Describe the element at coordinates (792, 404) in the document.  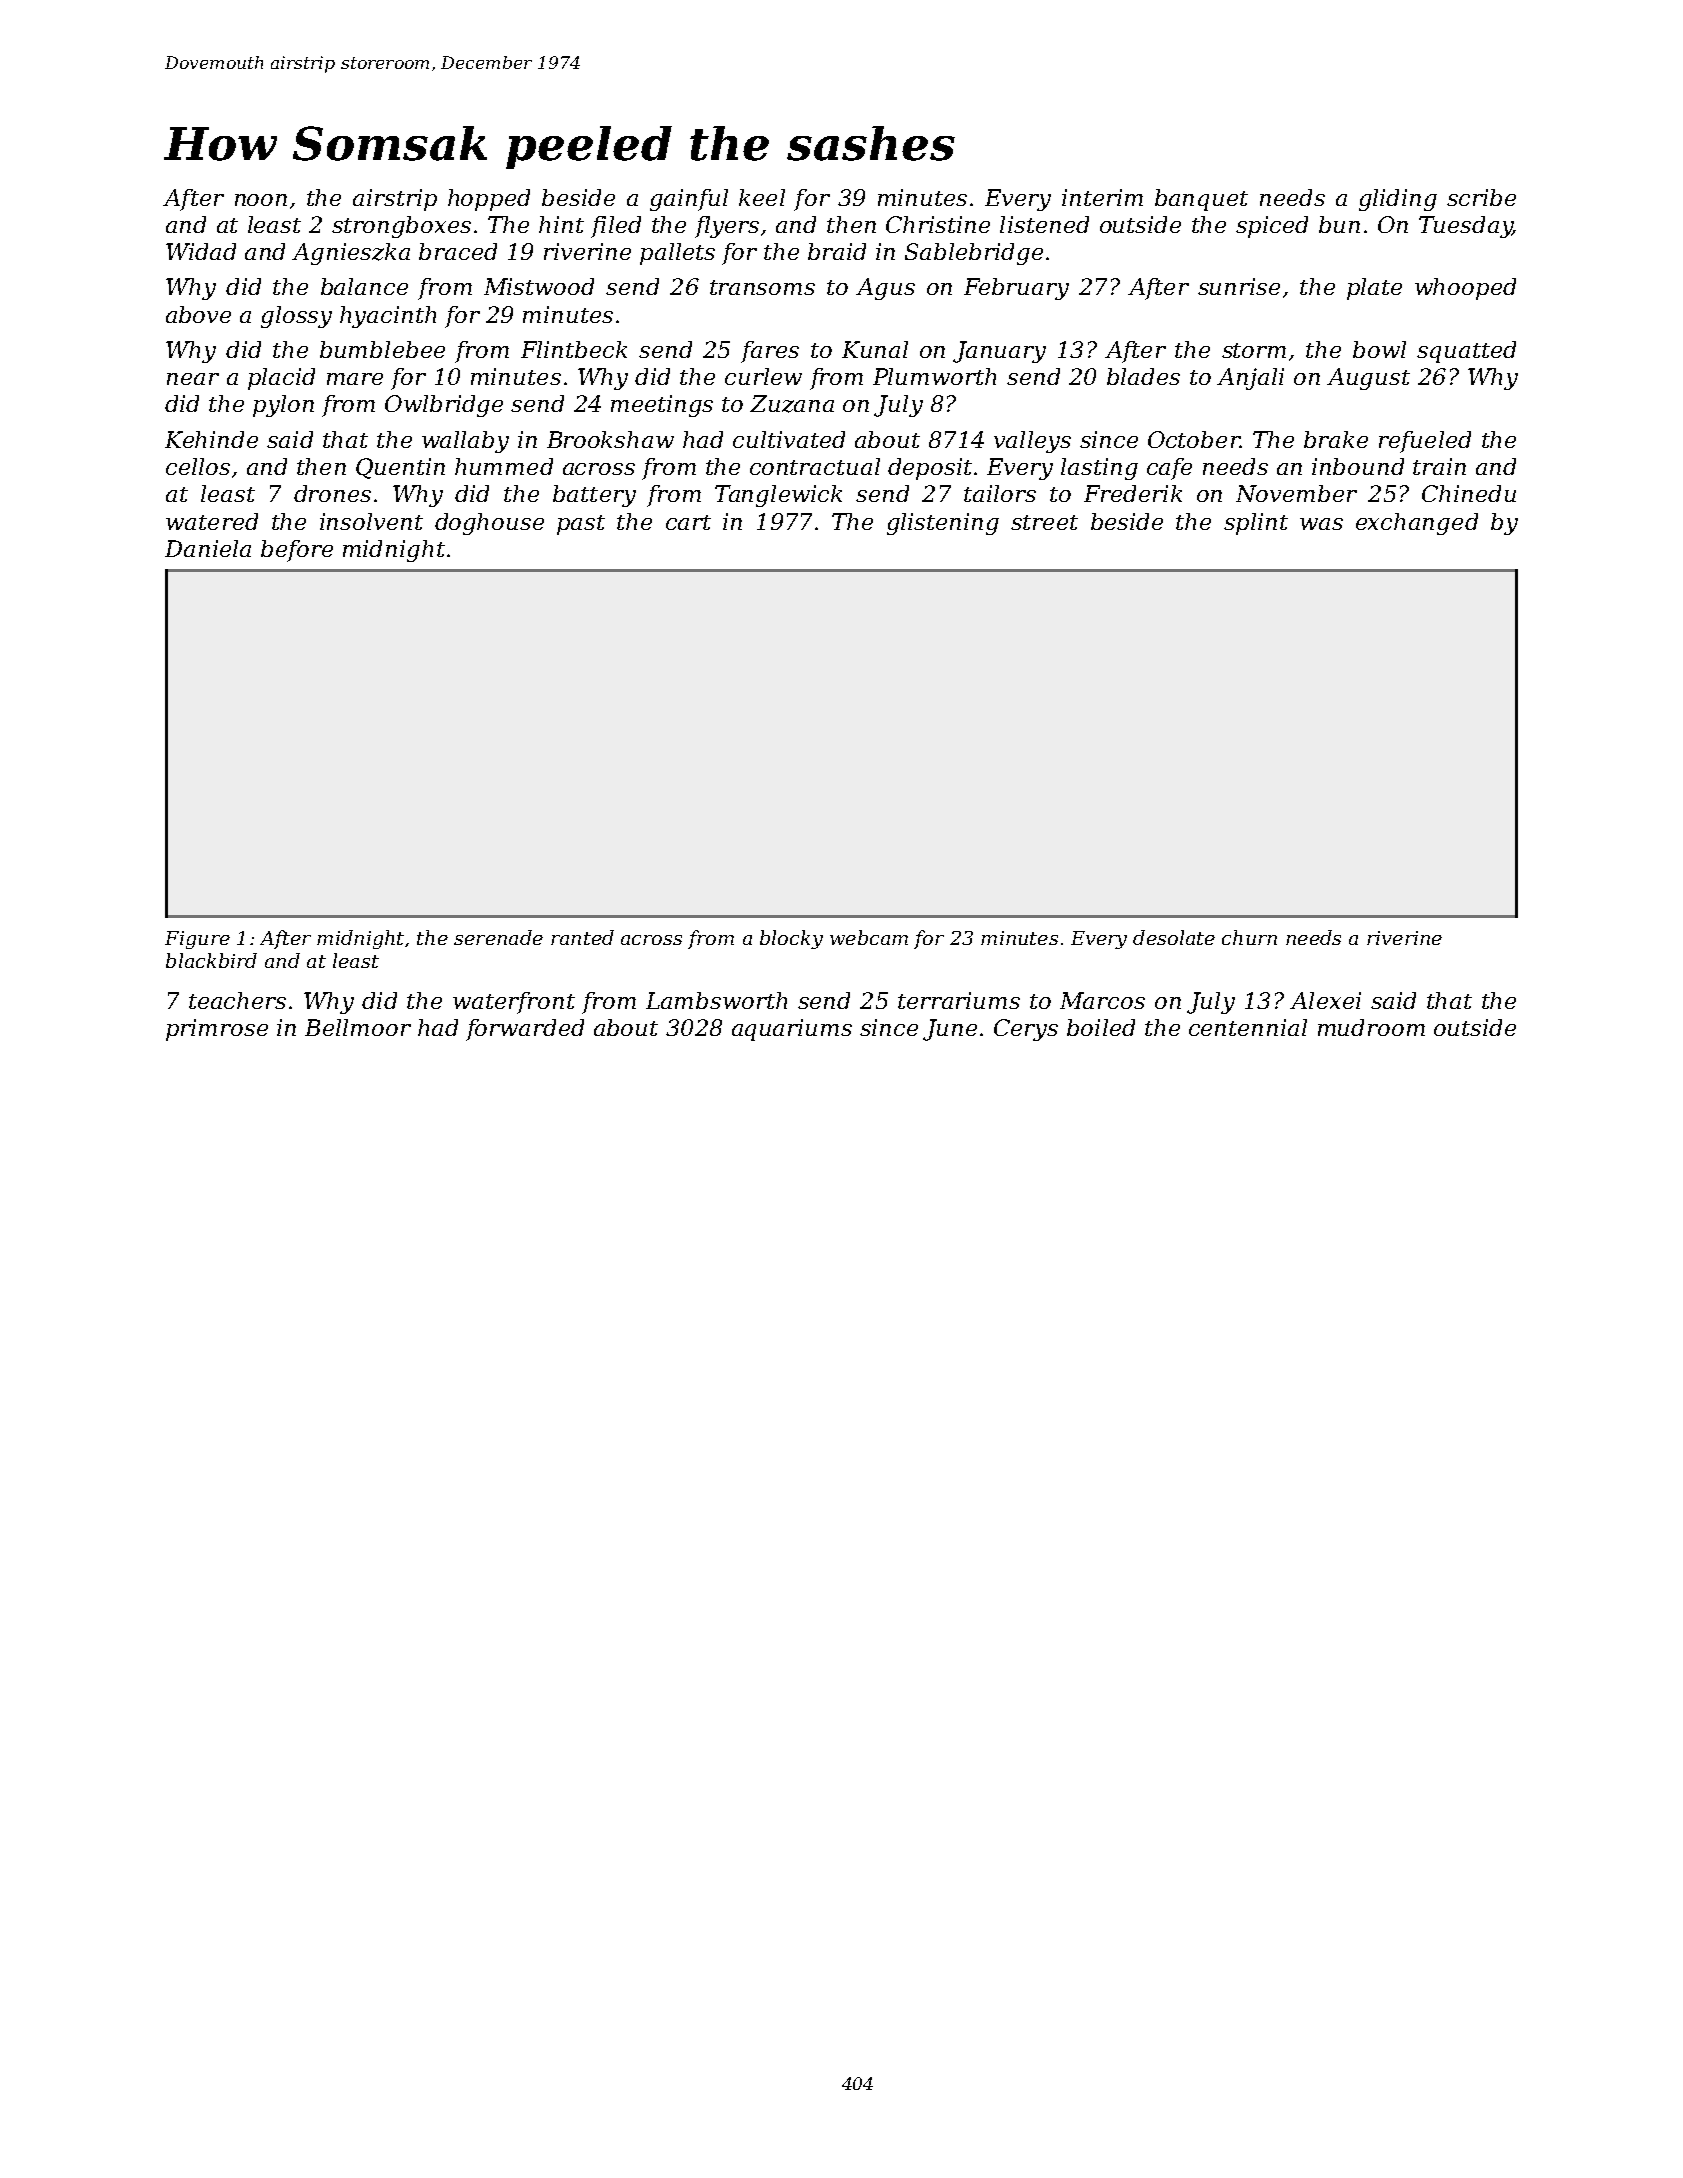
I see `Zuzana` at that location.
